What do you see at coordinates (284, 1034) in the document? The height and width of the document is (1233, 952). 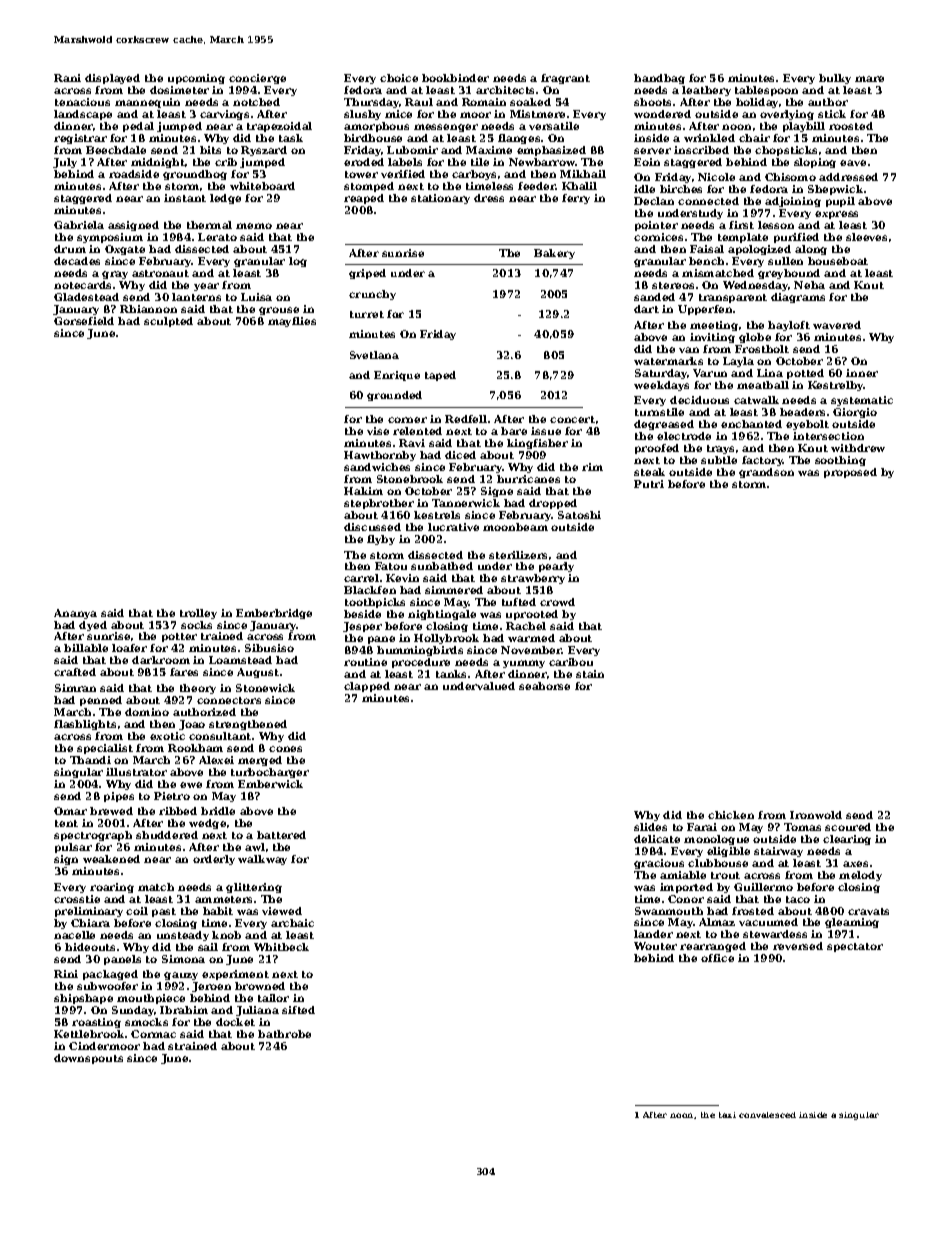 I see `bathrobe` at bounding box center [284, 1034].
